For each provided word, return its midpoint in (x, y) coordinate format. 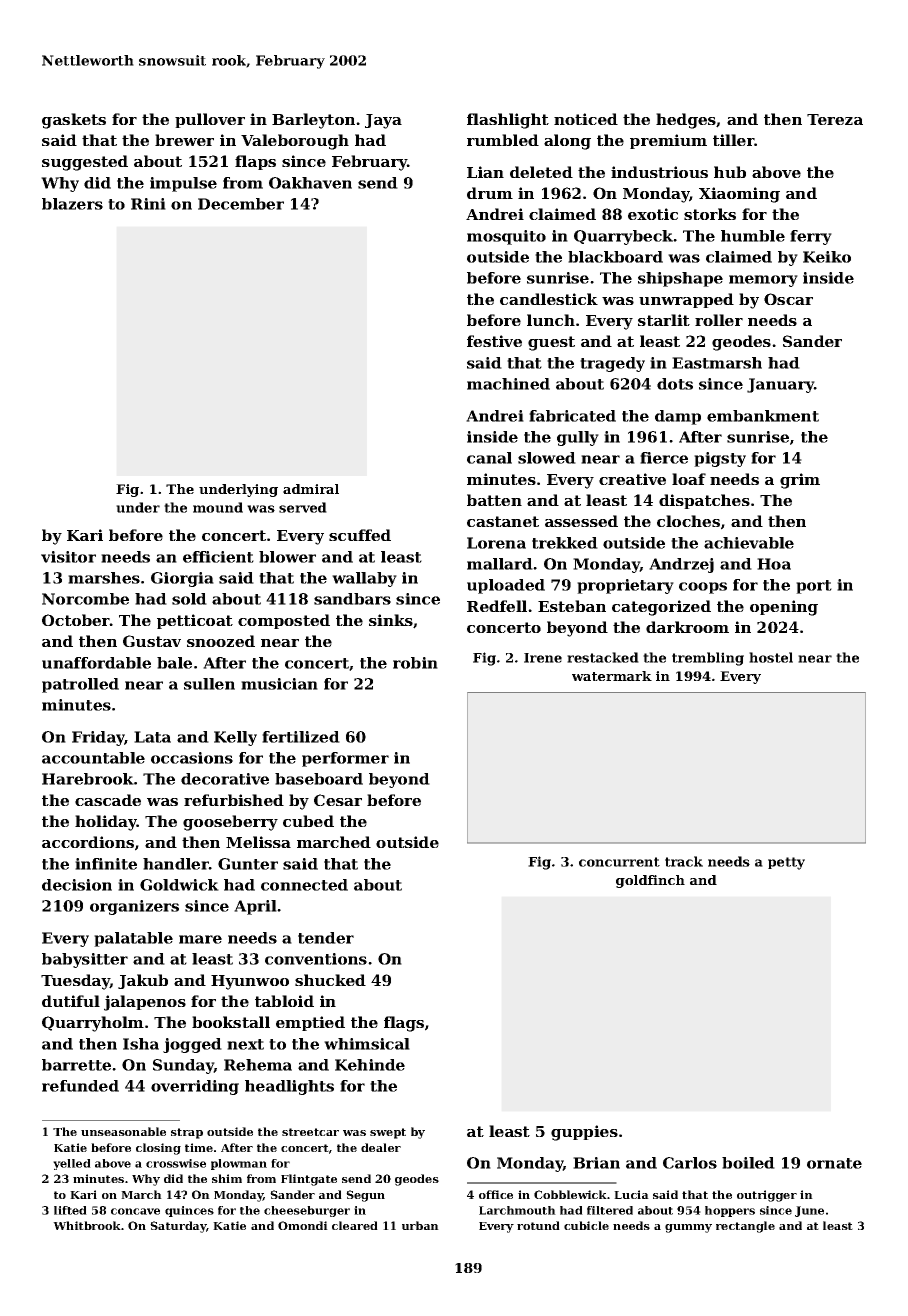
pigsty (720, 459)
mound (218, 507)
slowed (547, 458)
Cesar (338, 800)
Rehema (258, 1065)
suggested (85, 163)
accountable (93, 758)
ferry (811, 237)
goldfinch (650, 881)
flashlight (508, 121)
